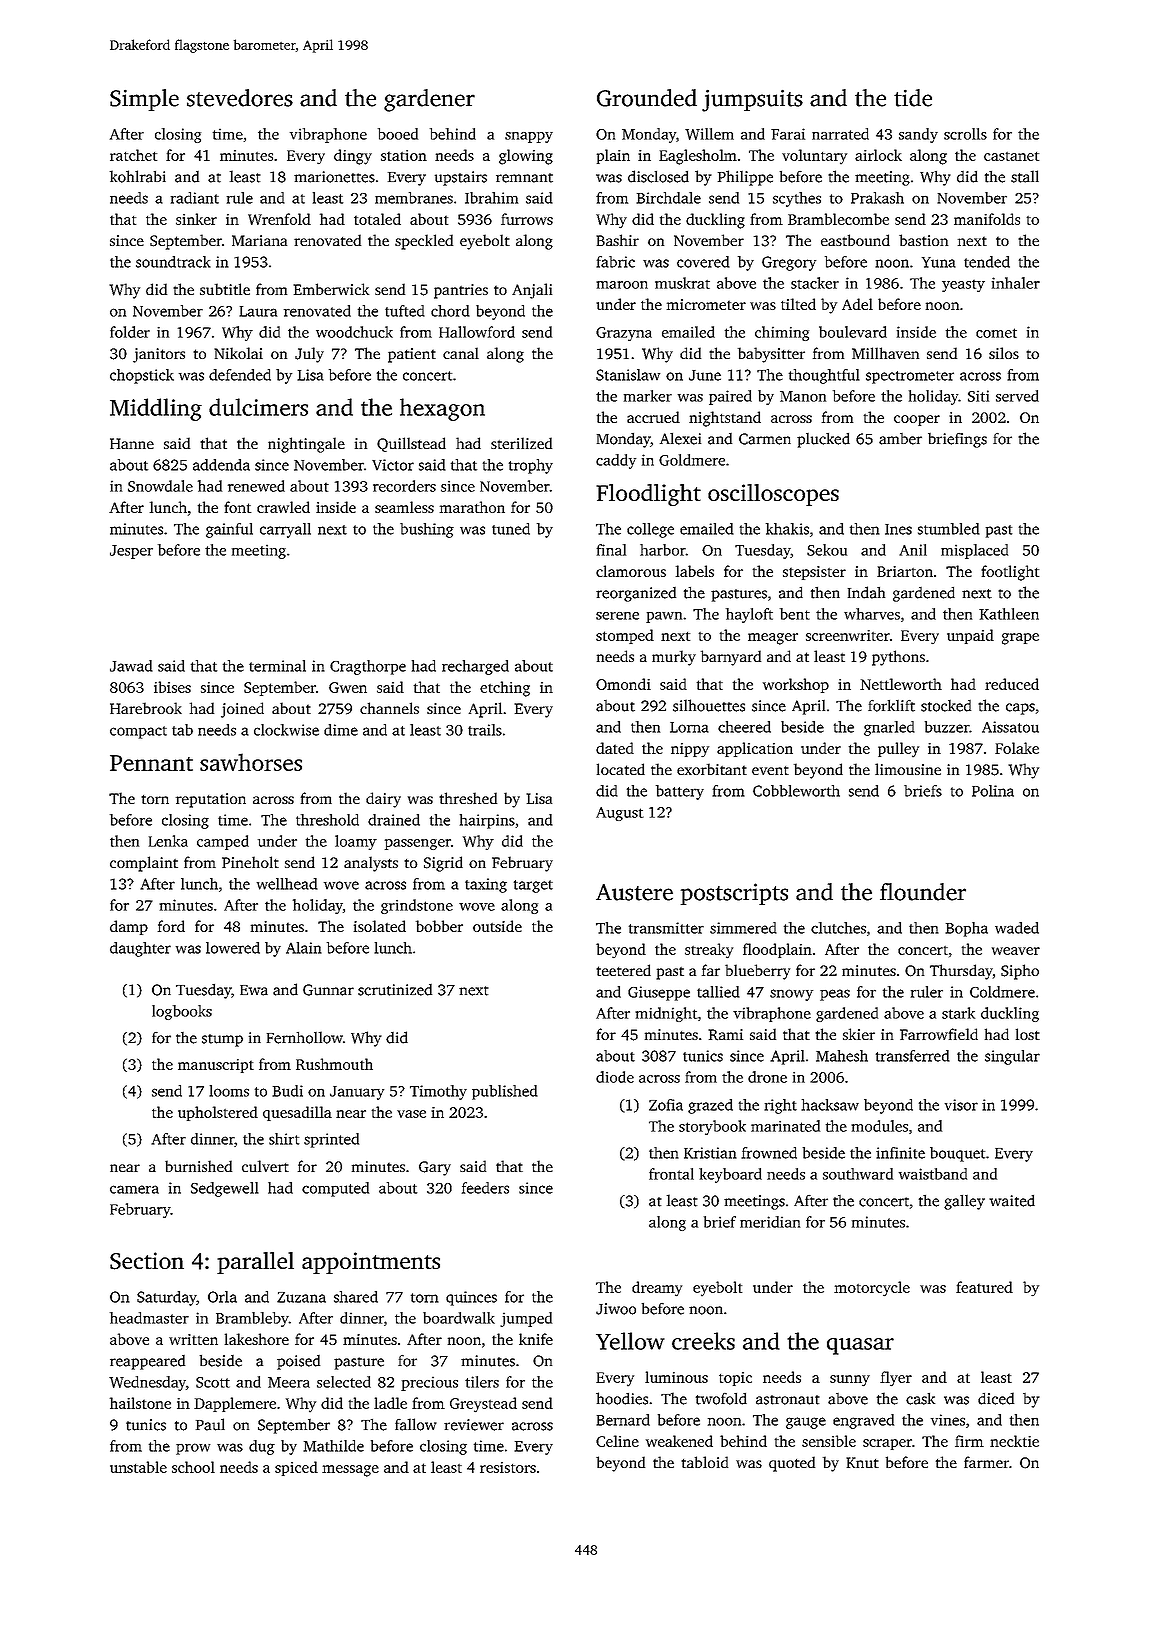 The image size is (1149, 1625). I want to click on barnyard, so click(731, 658).
